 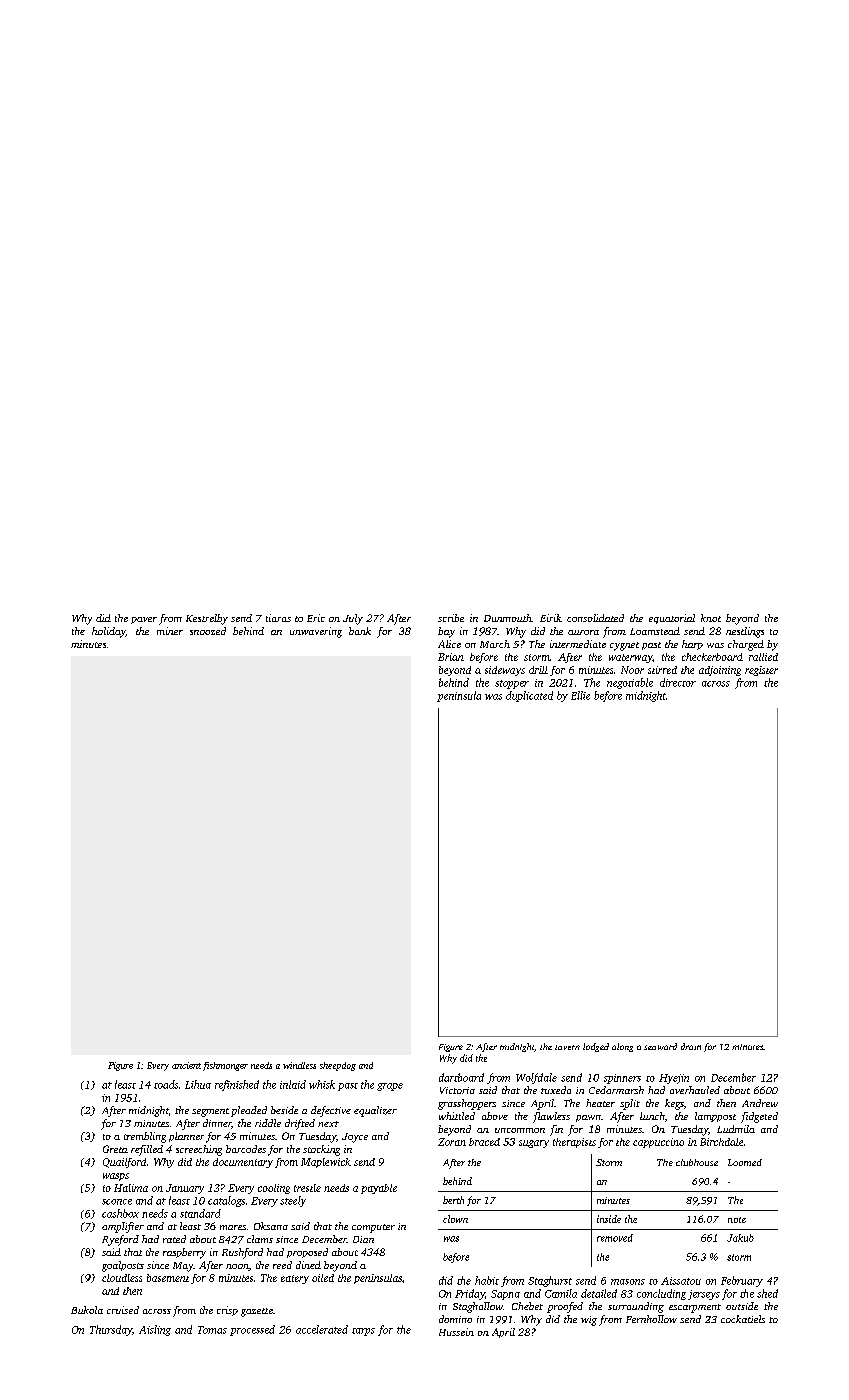 What do you see at coordinates (252, 1330) in the screenshot?
I see `processed` at bounding box center [252, 1330].
